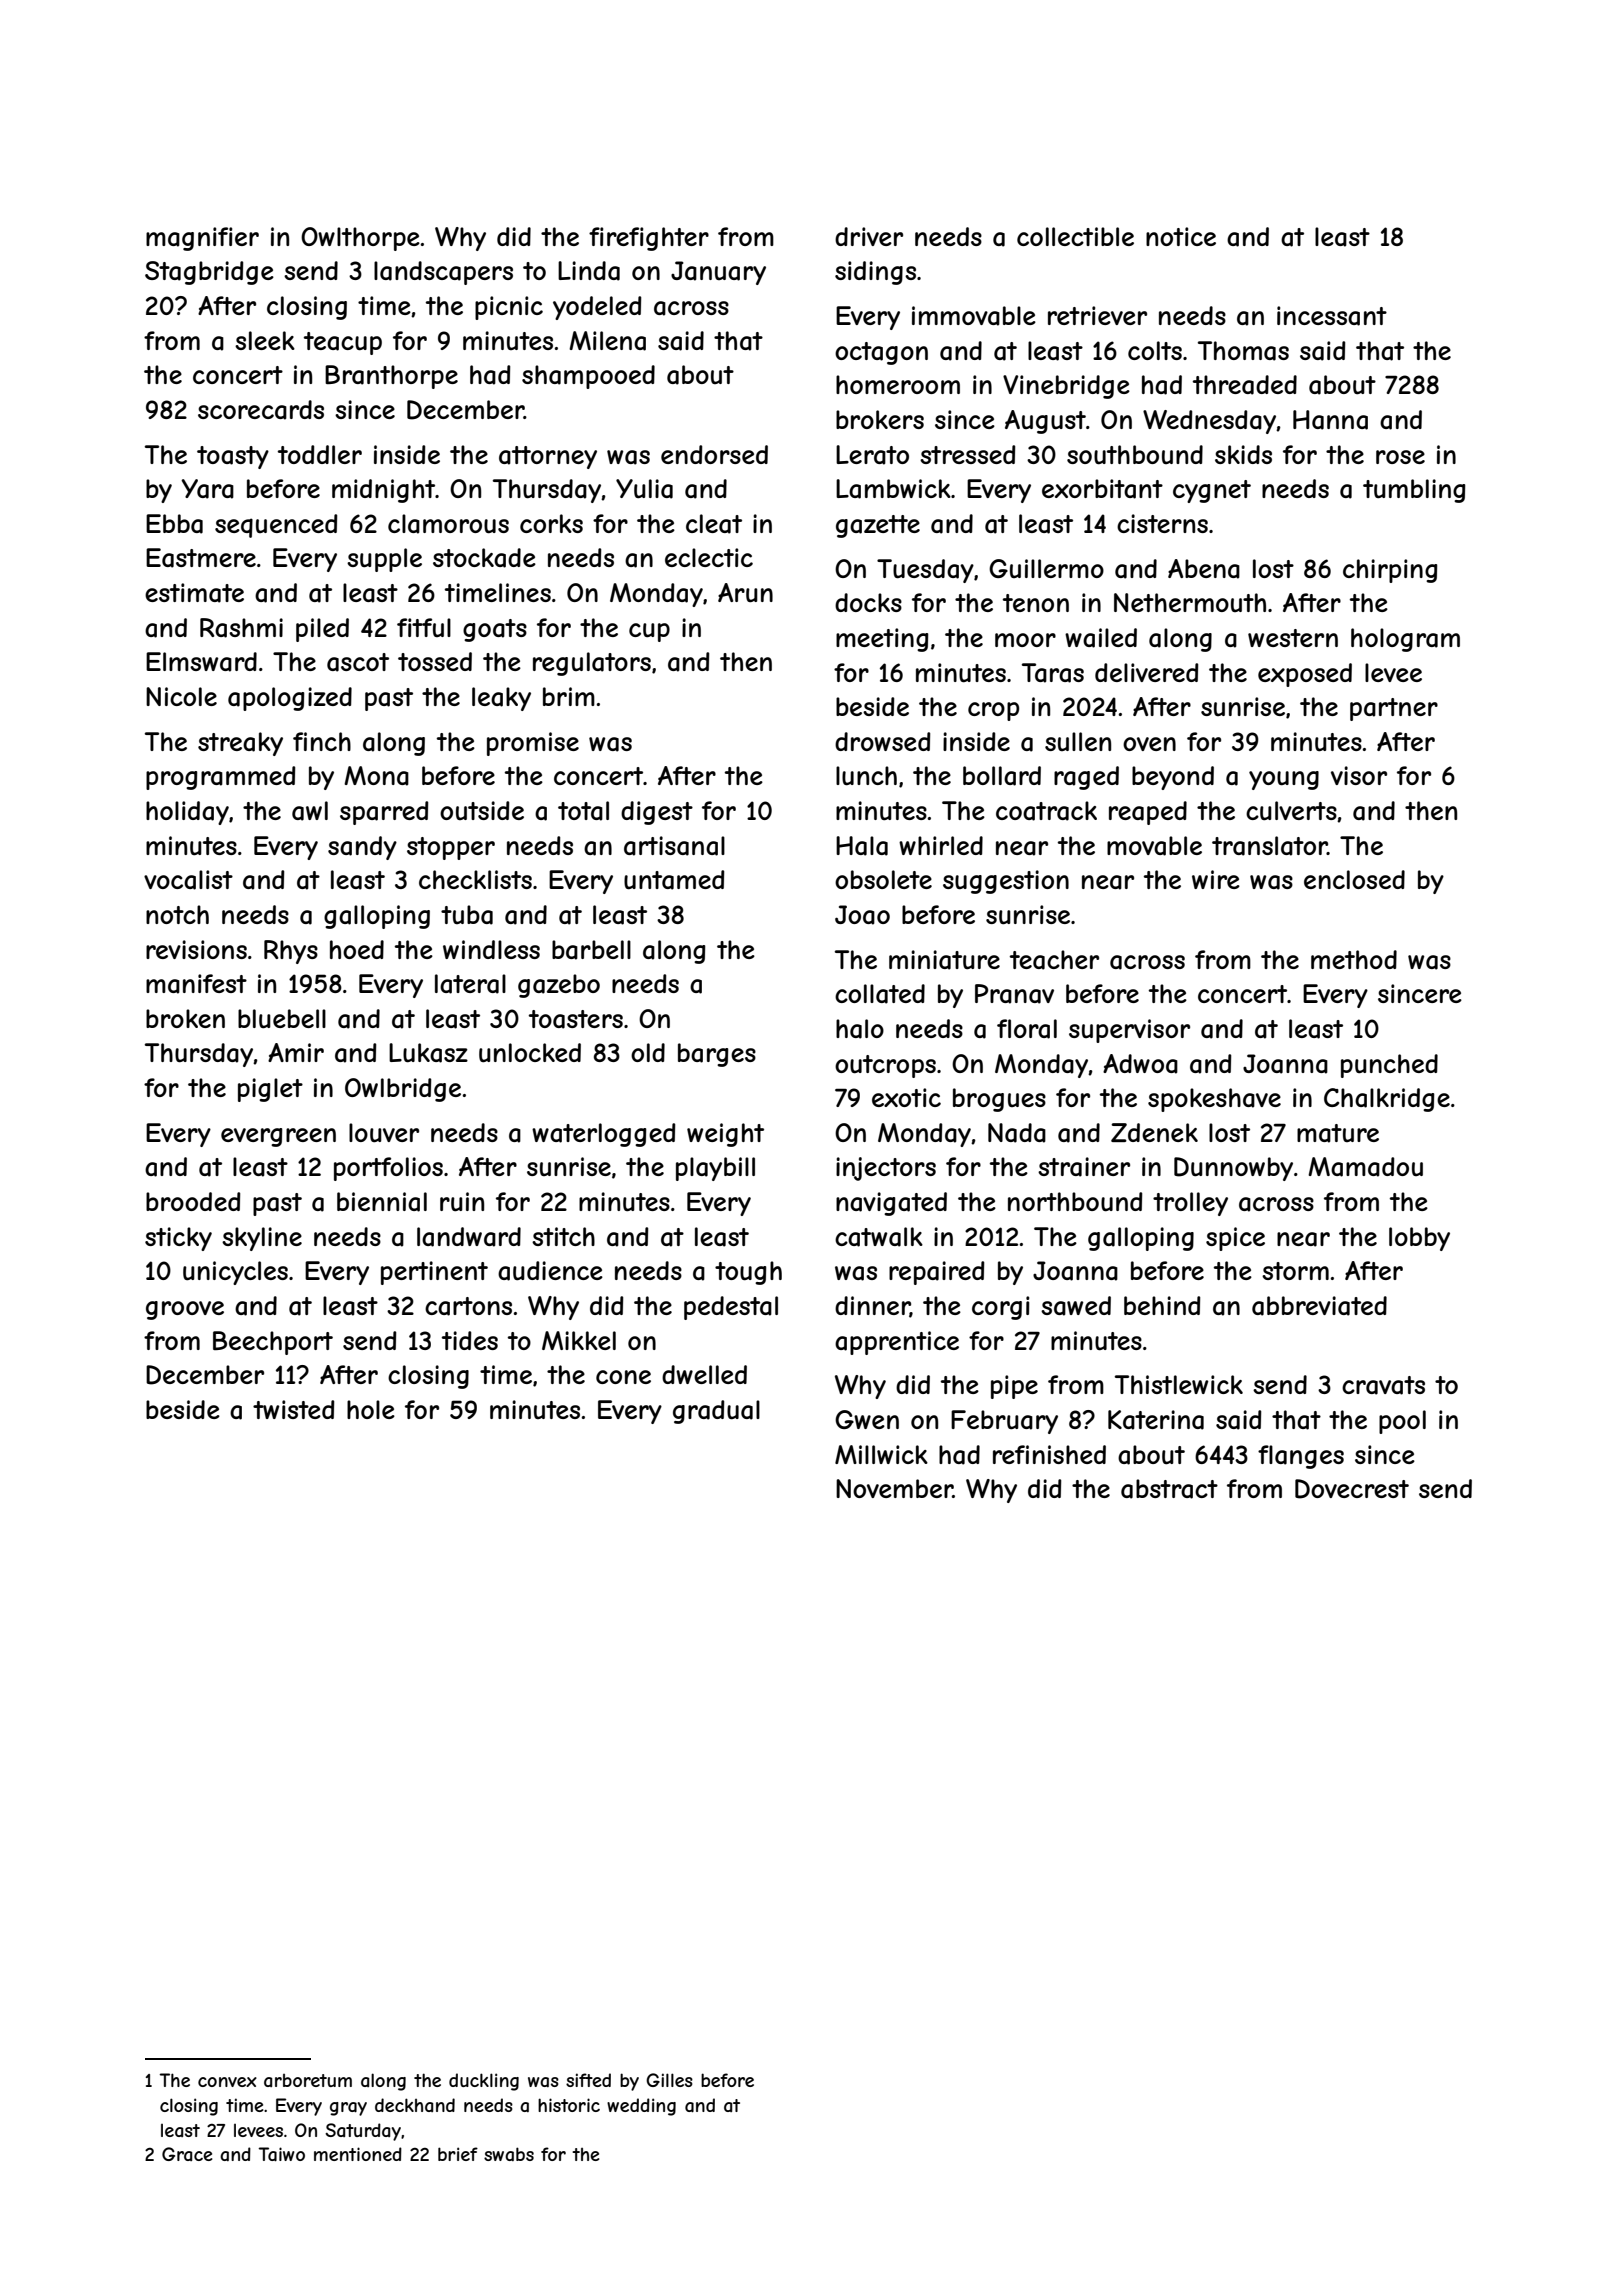 The height and width of the document is (2292, 1620). What do you see at coordinates (941, 845) in the document?
I see `whirled` at bounding box center [941, 845].
